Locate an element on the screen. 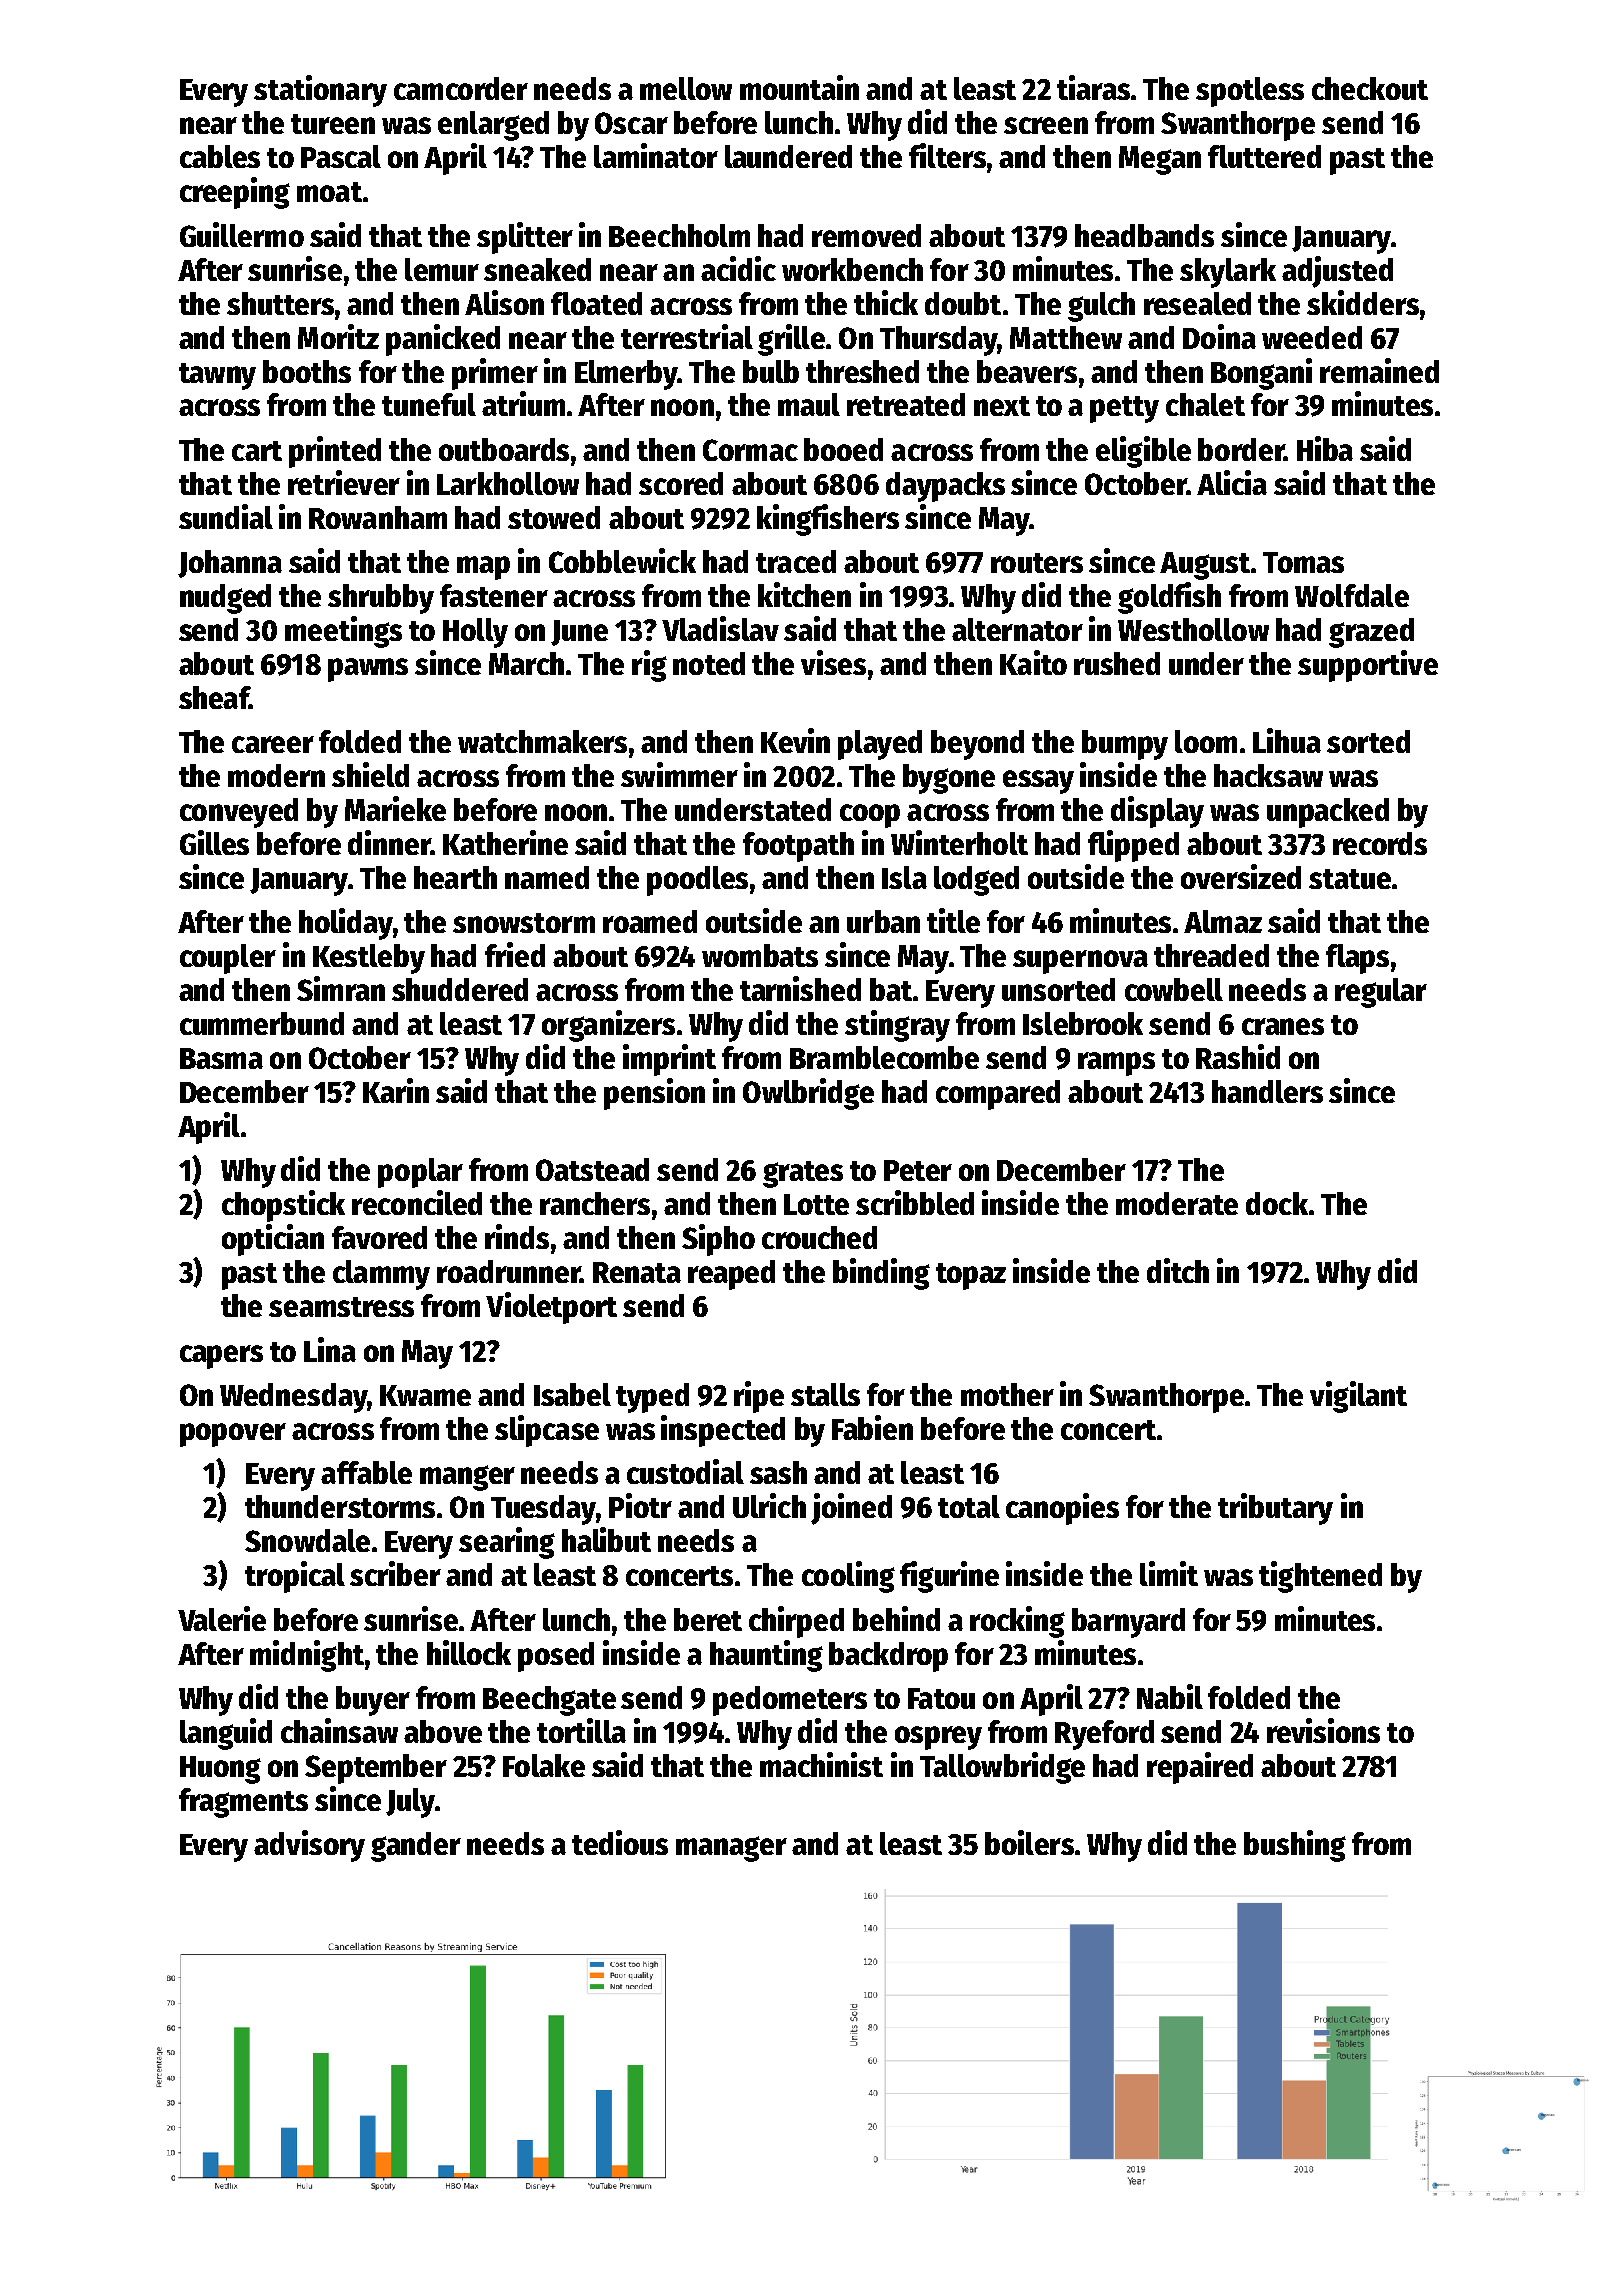 Image resolution: width=1620 pixels, height=2292 pixels. mellow is located at coordinates (686, 88).
